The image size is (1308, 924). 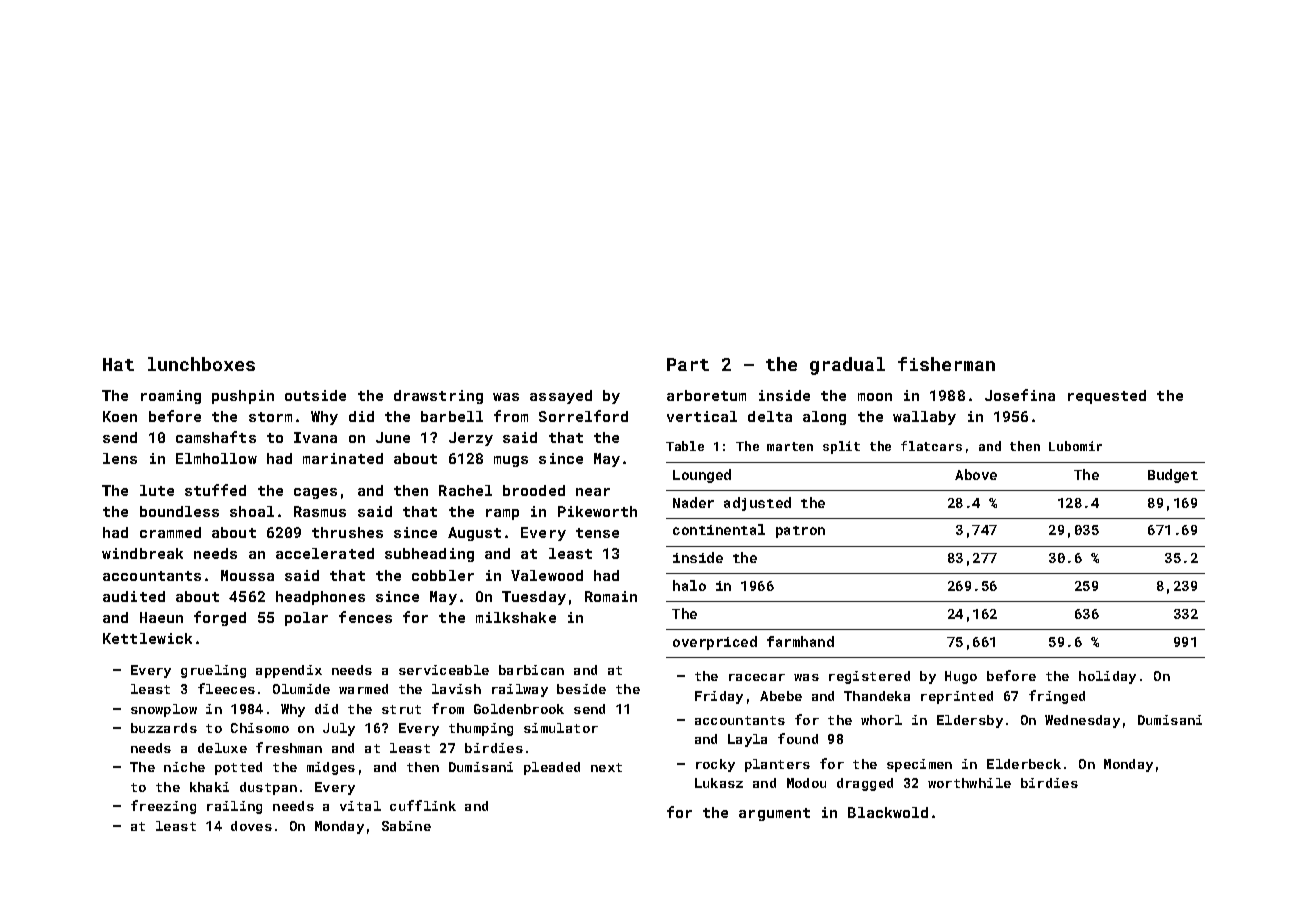 I want to click on requested, so click(x=1107, y=397).
